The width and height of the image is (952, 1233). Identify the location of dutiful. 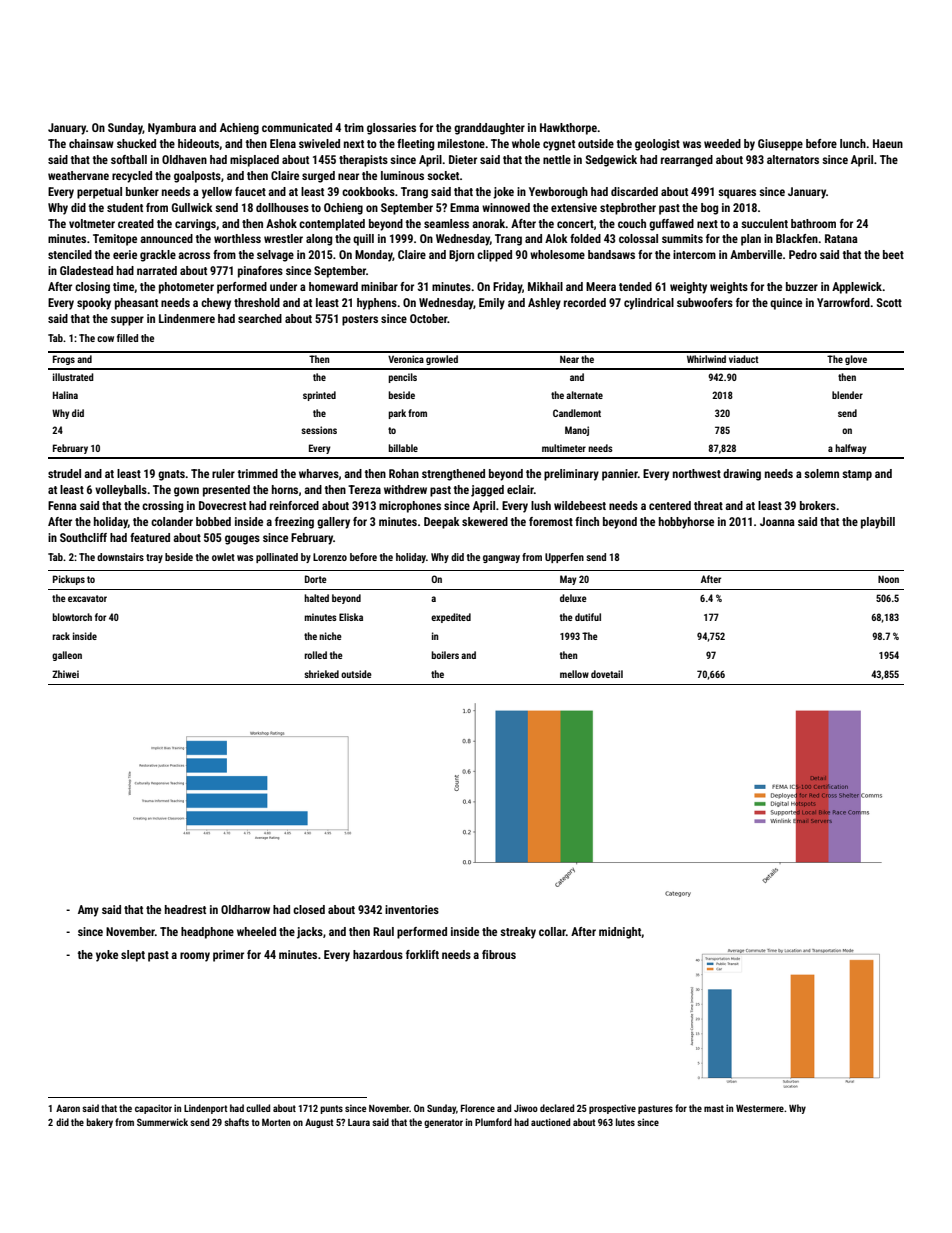
(588, 617).
